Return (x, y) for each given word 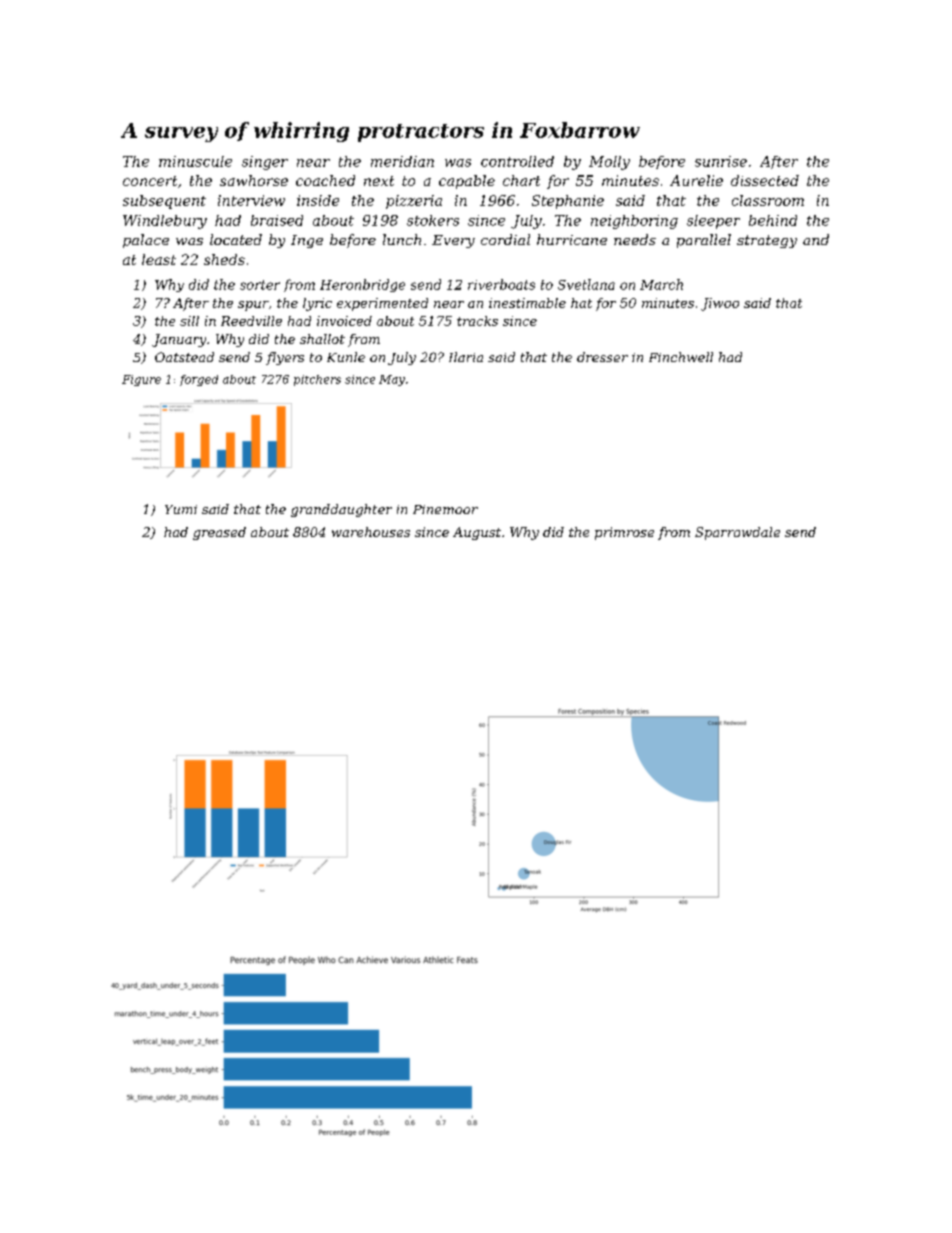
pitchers (317, 380)
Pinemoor (445, 509)
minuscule (195, 161)
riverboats (501, 284)
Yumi (181, 509)
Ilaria (466, 357)
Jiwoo (720, 304)
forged (199, 380)
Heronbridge (362, 285)
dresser (602, 357)
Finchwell (681, 357)
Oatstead (184, 357)
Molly (609, 163)
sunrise (721, 161)
